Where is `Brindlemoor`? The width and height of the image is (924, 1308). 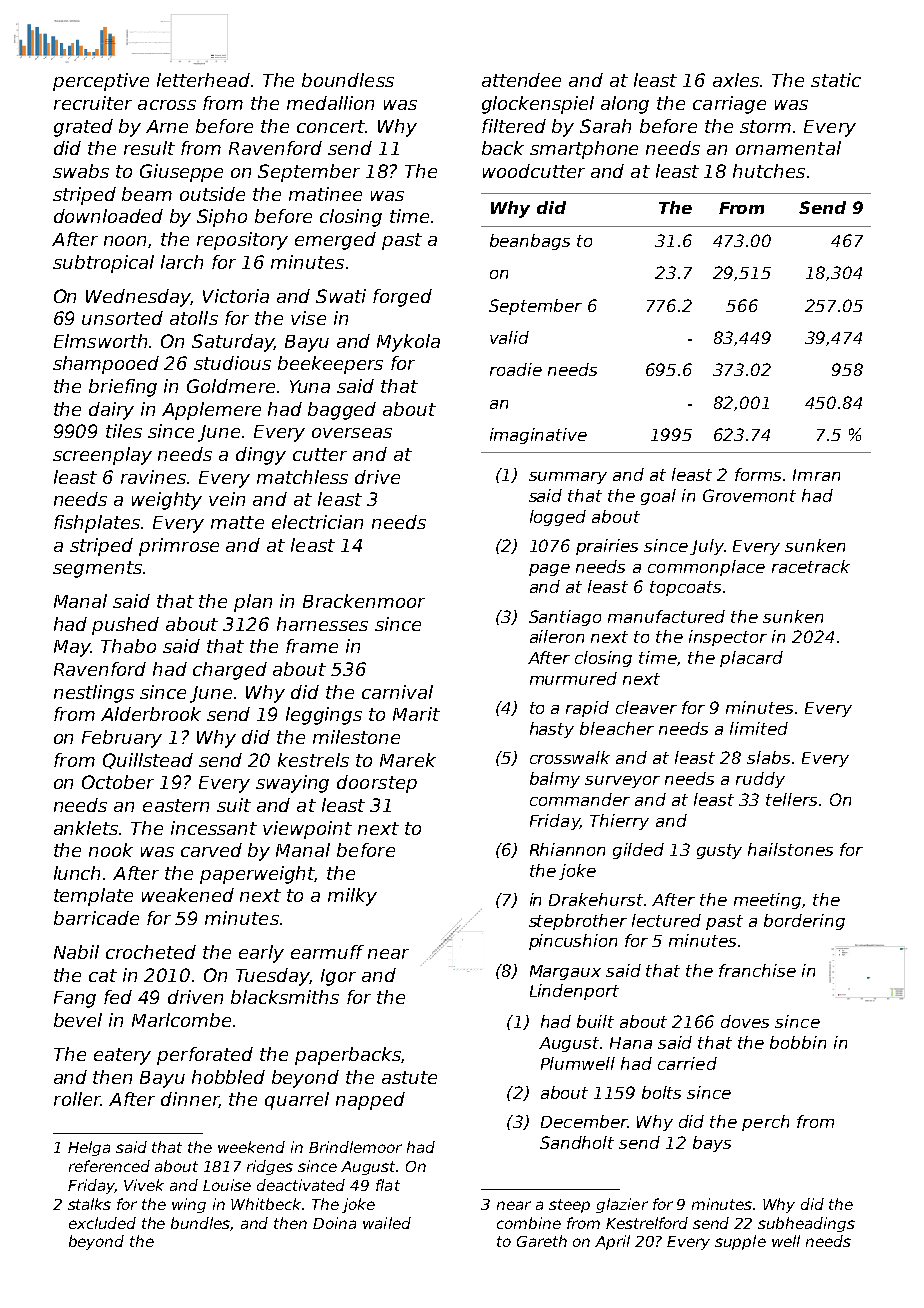
Brindlemoor is located at coordinates (355, 1147).
